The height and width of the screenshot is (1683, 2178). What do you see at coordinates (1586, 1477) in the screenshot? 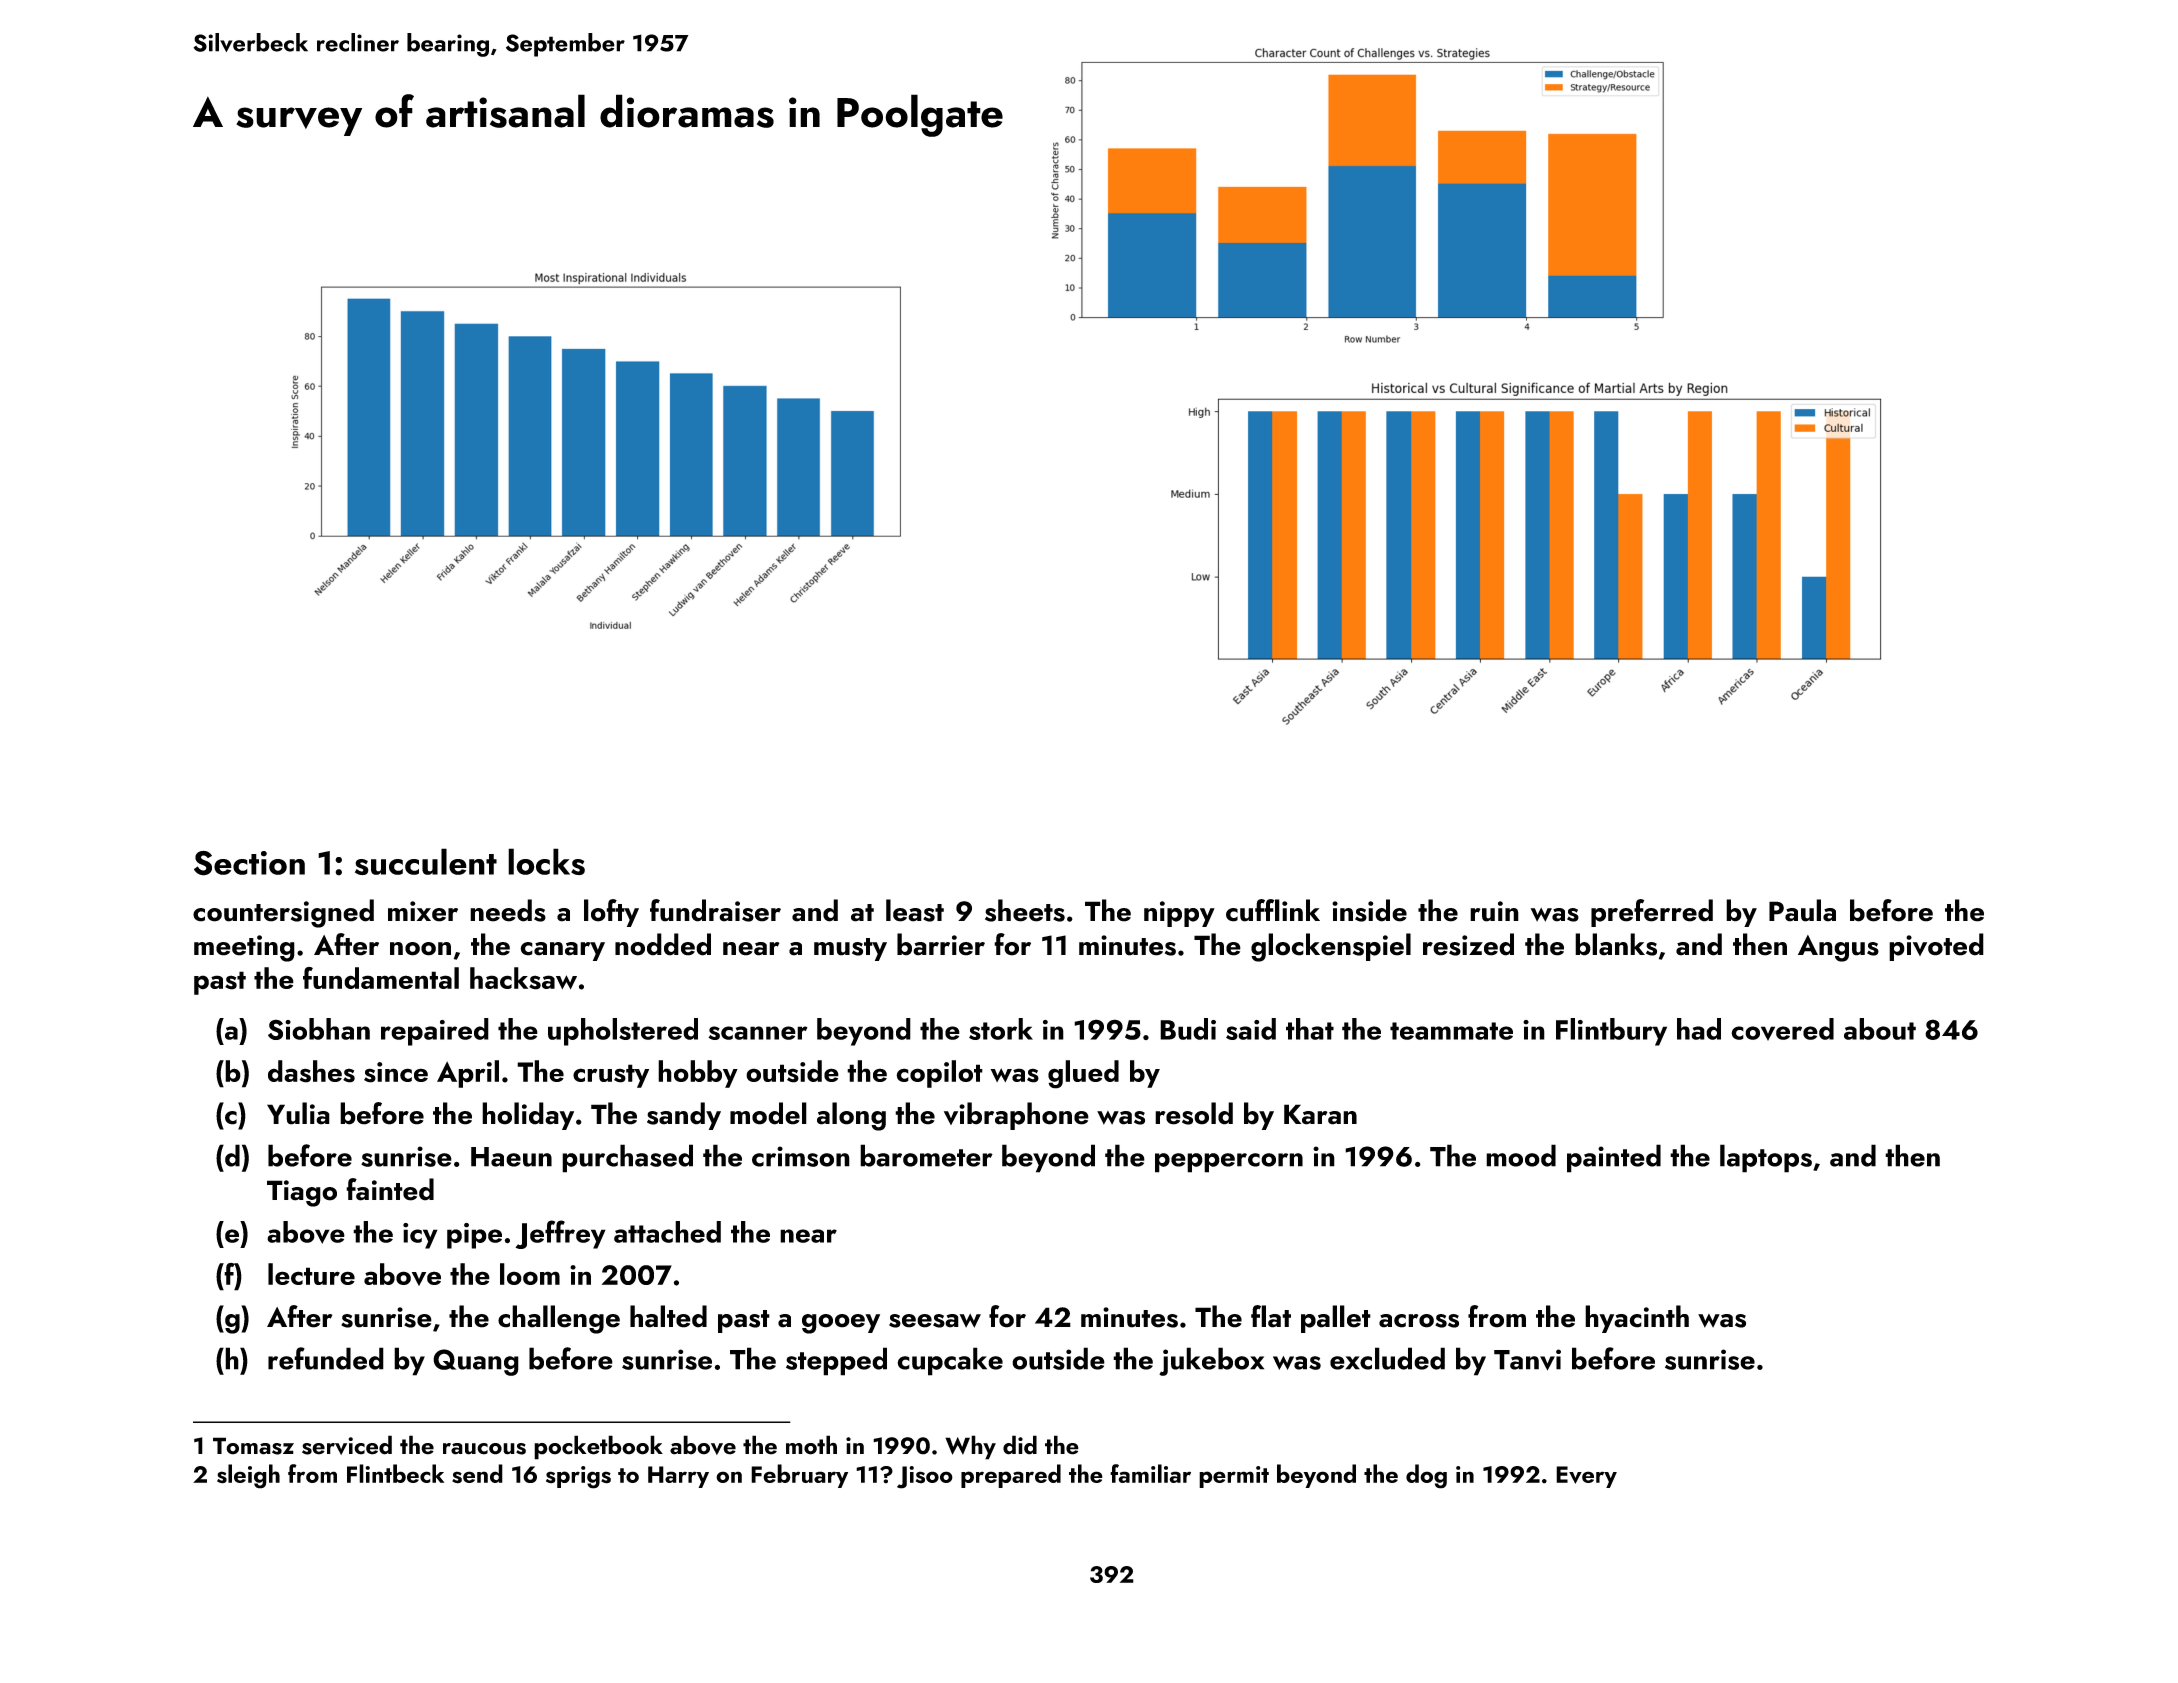
I see `Every` at bounding box center [1586, 1477].
